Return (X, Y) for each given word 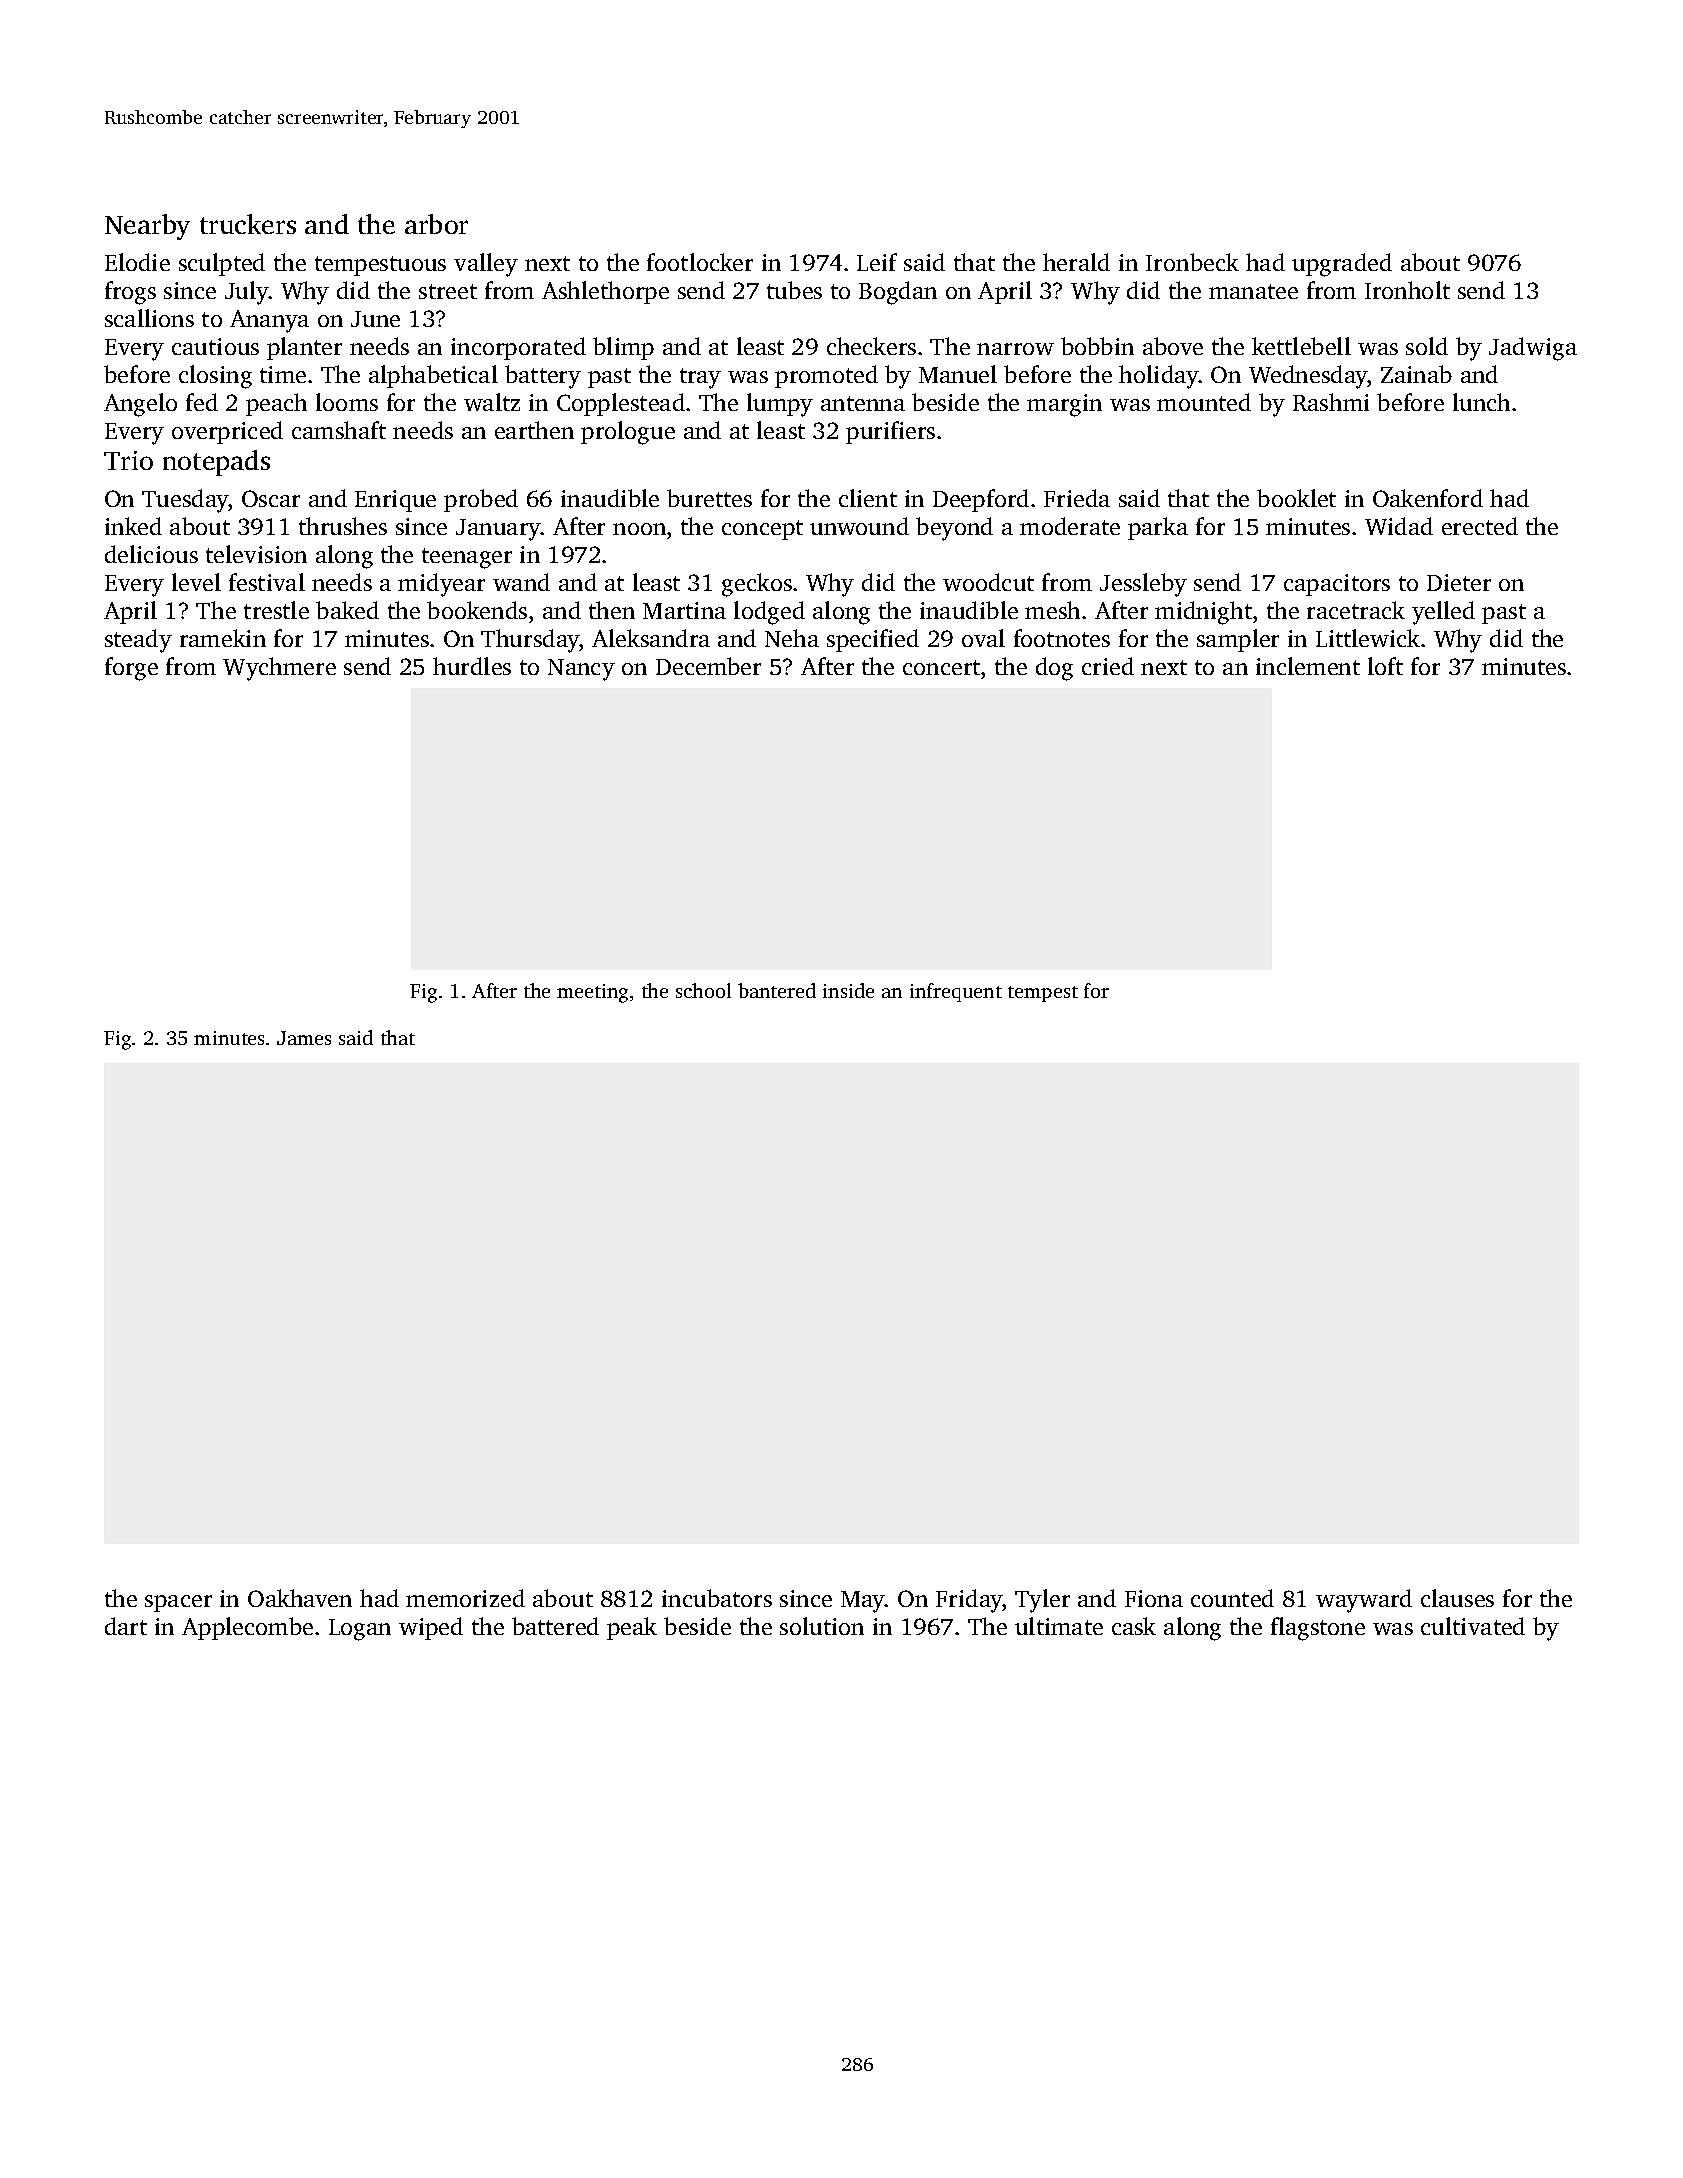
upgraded (1342, 265)
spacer (178, 1603)
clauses (1457, 1598)
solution (822, 1626)
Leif (877, 262)
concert (941, 667)
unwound (859, 526)
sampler (1238, 640)
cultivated (1473, 1626)
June (375, 319)
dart (126, 1626)
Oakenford (1428, 498)
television (256, 554)
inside (848, 990)
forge (131, 669)
